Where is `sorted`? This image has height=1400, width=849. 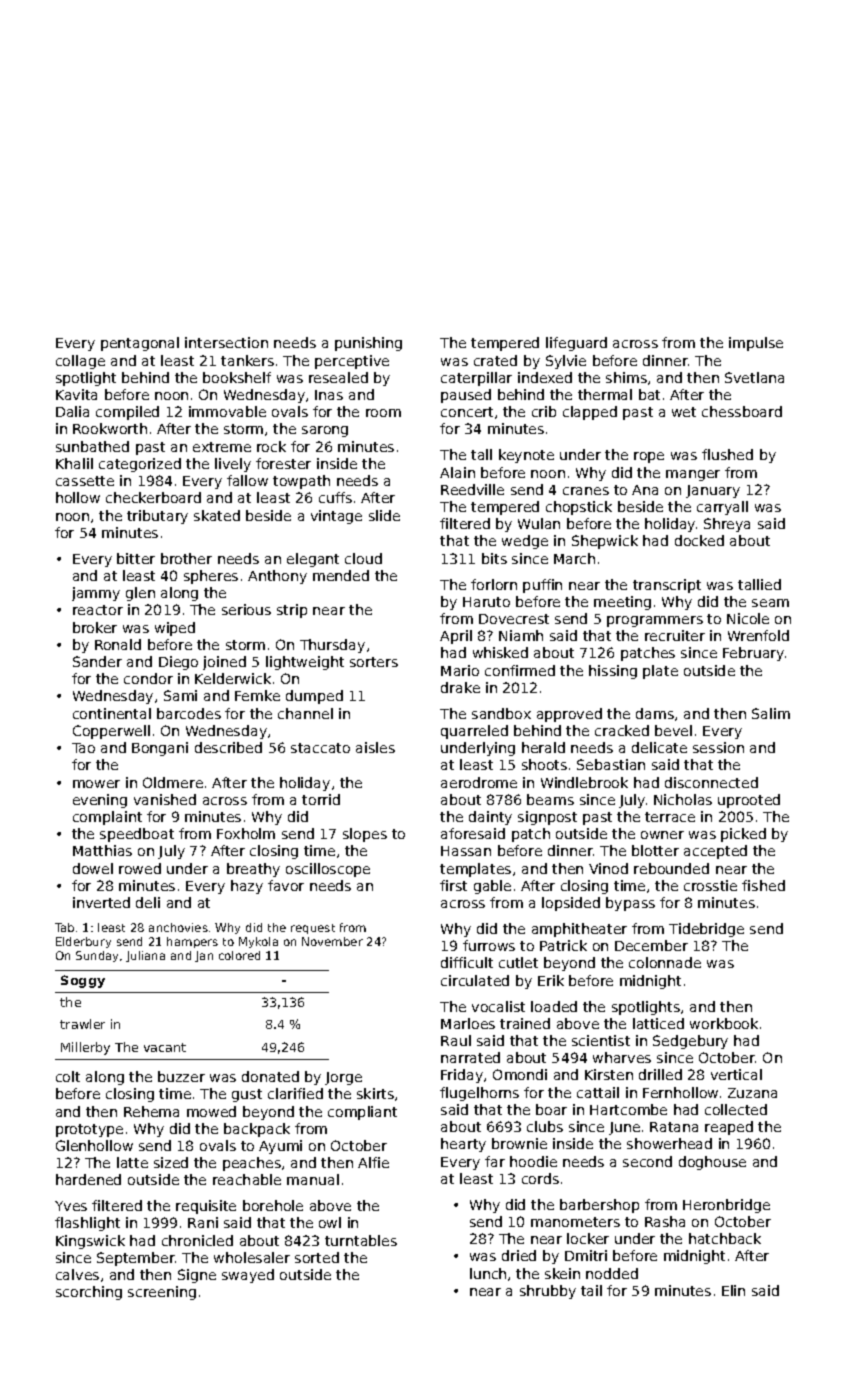
sorted is located at coordinates (317, 1257).
